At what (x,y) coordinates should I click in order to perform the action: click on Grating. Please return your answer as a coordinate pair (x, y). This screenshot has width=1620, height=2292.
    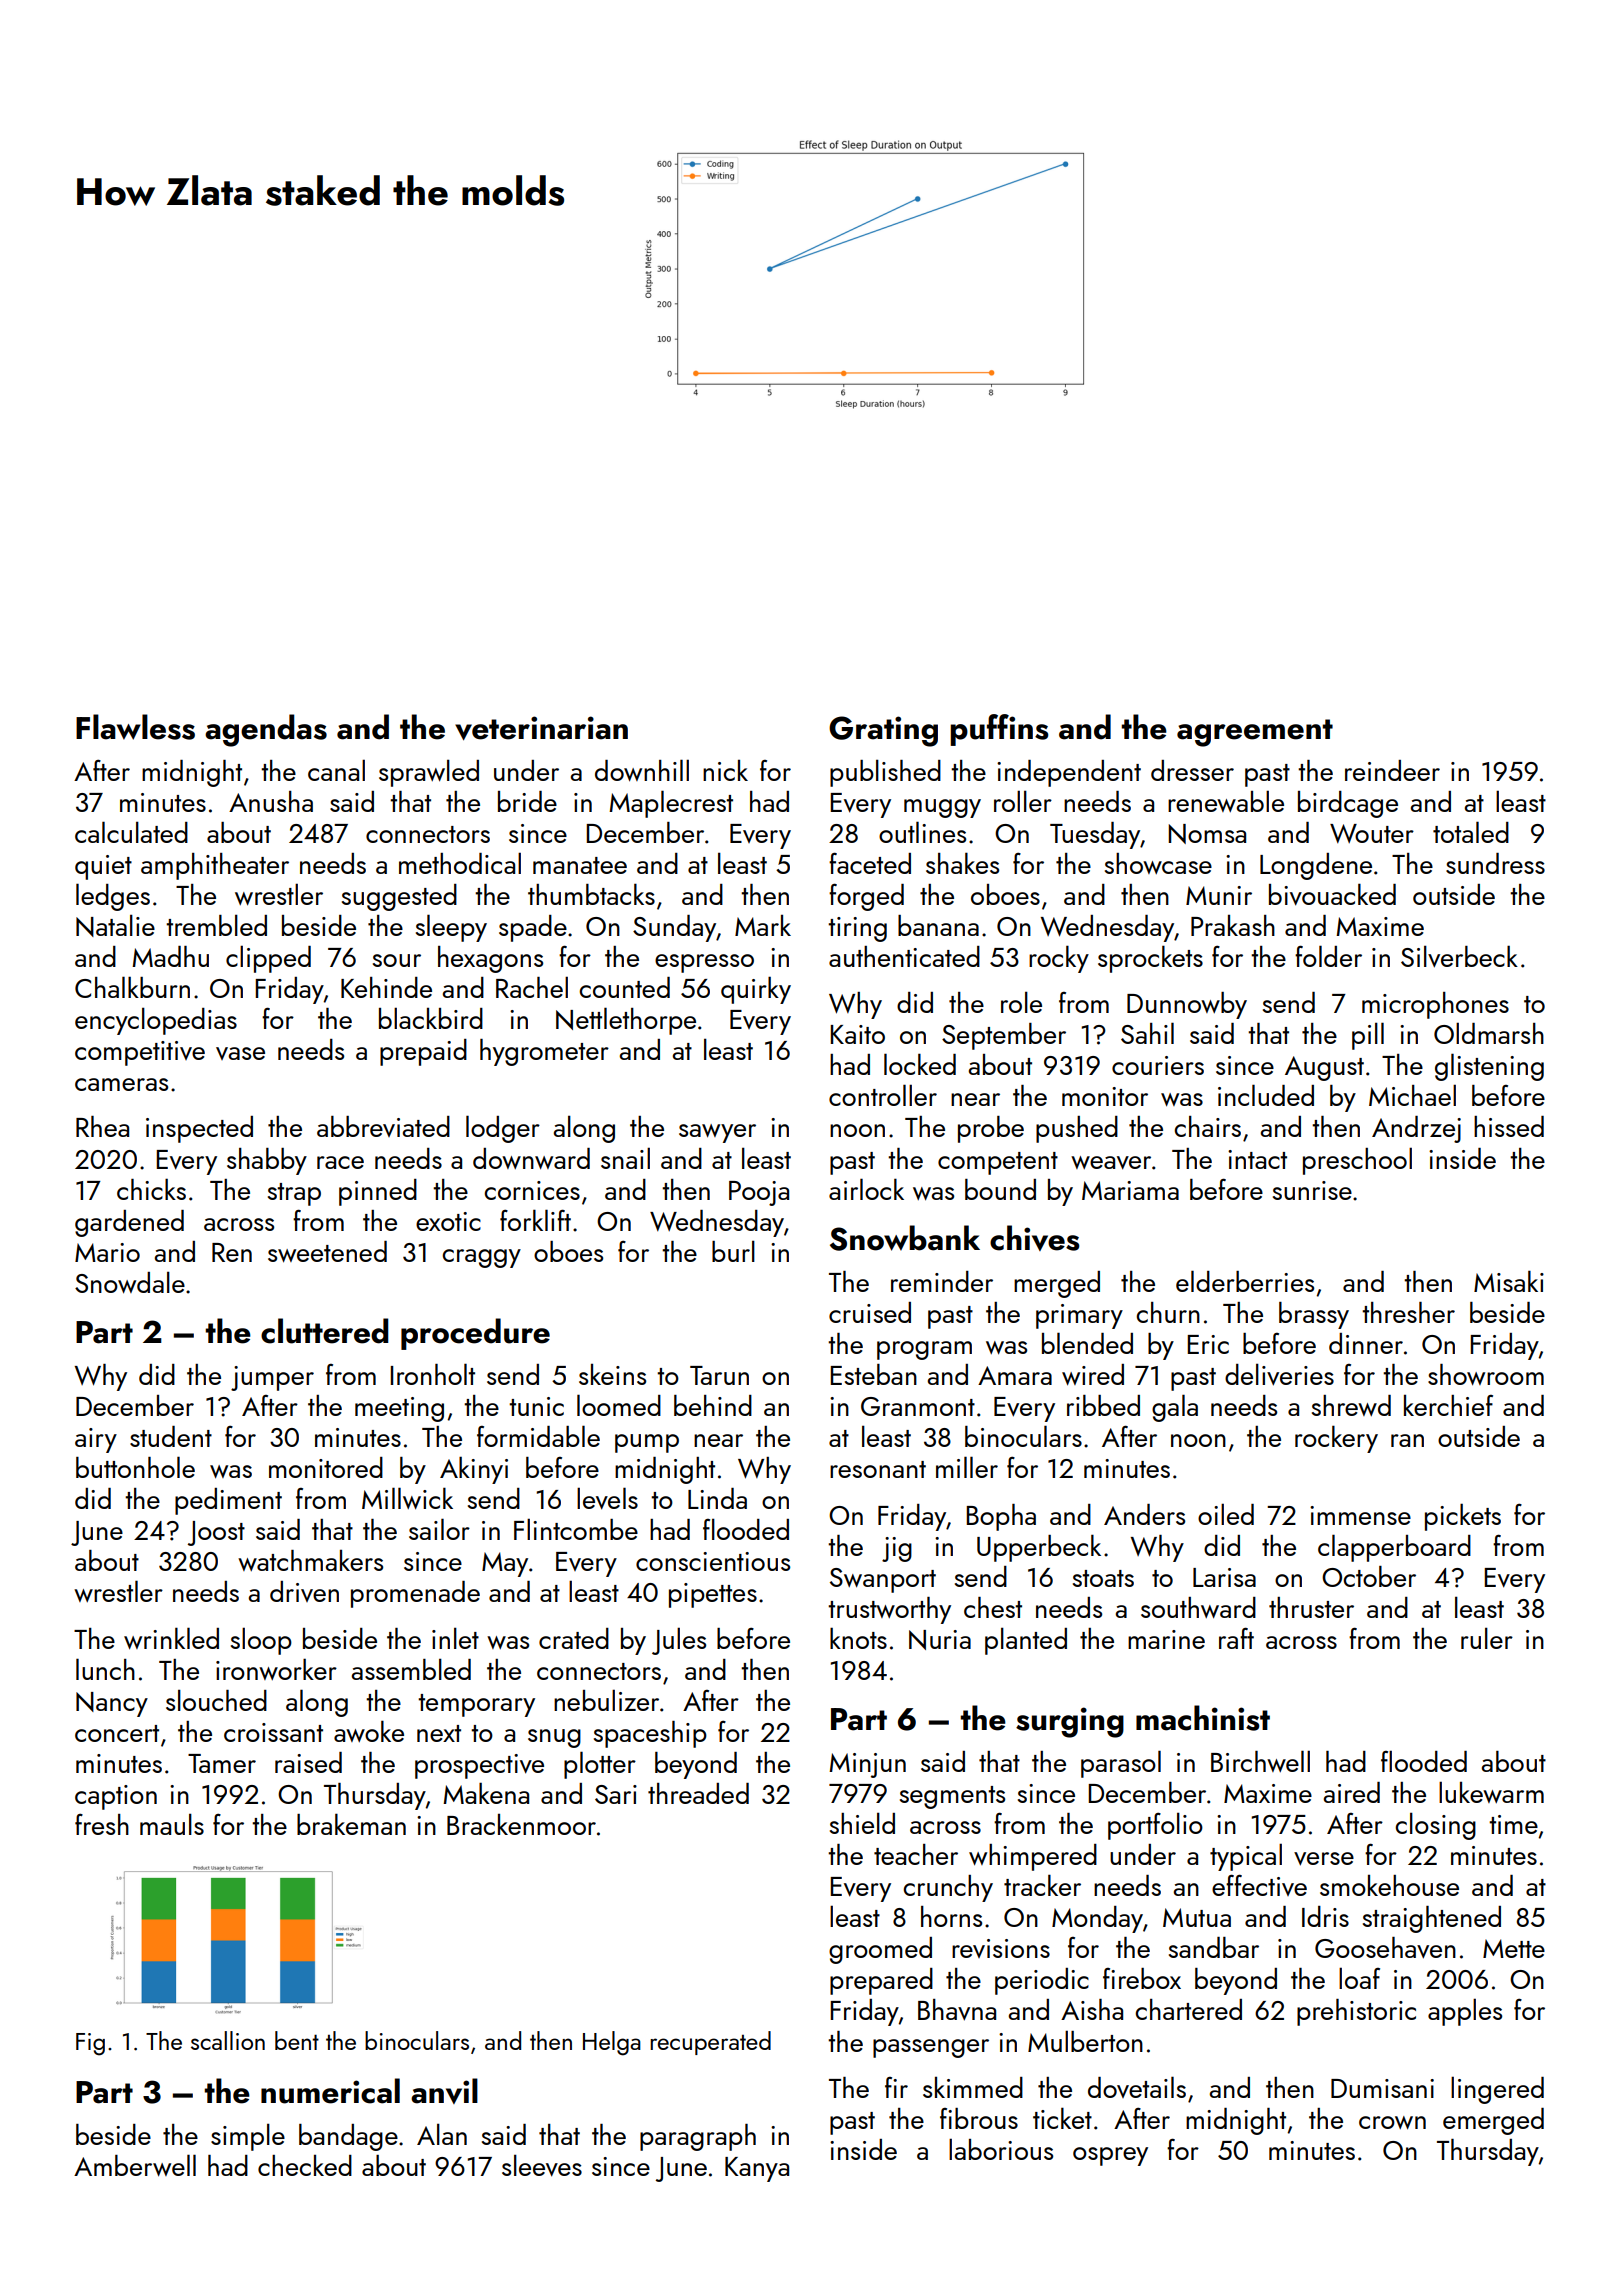
    Looking at the image, I should click on (883, 731).
